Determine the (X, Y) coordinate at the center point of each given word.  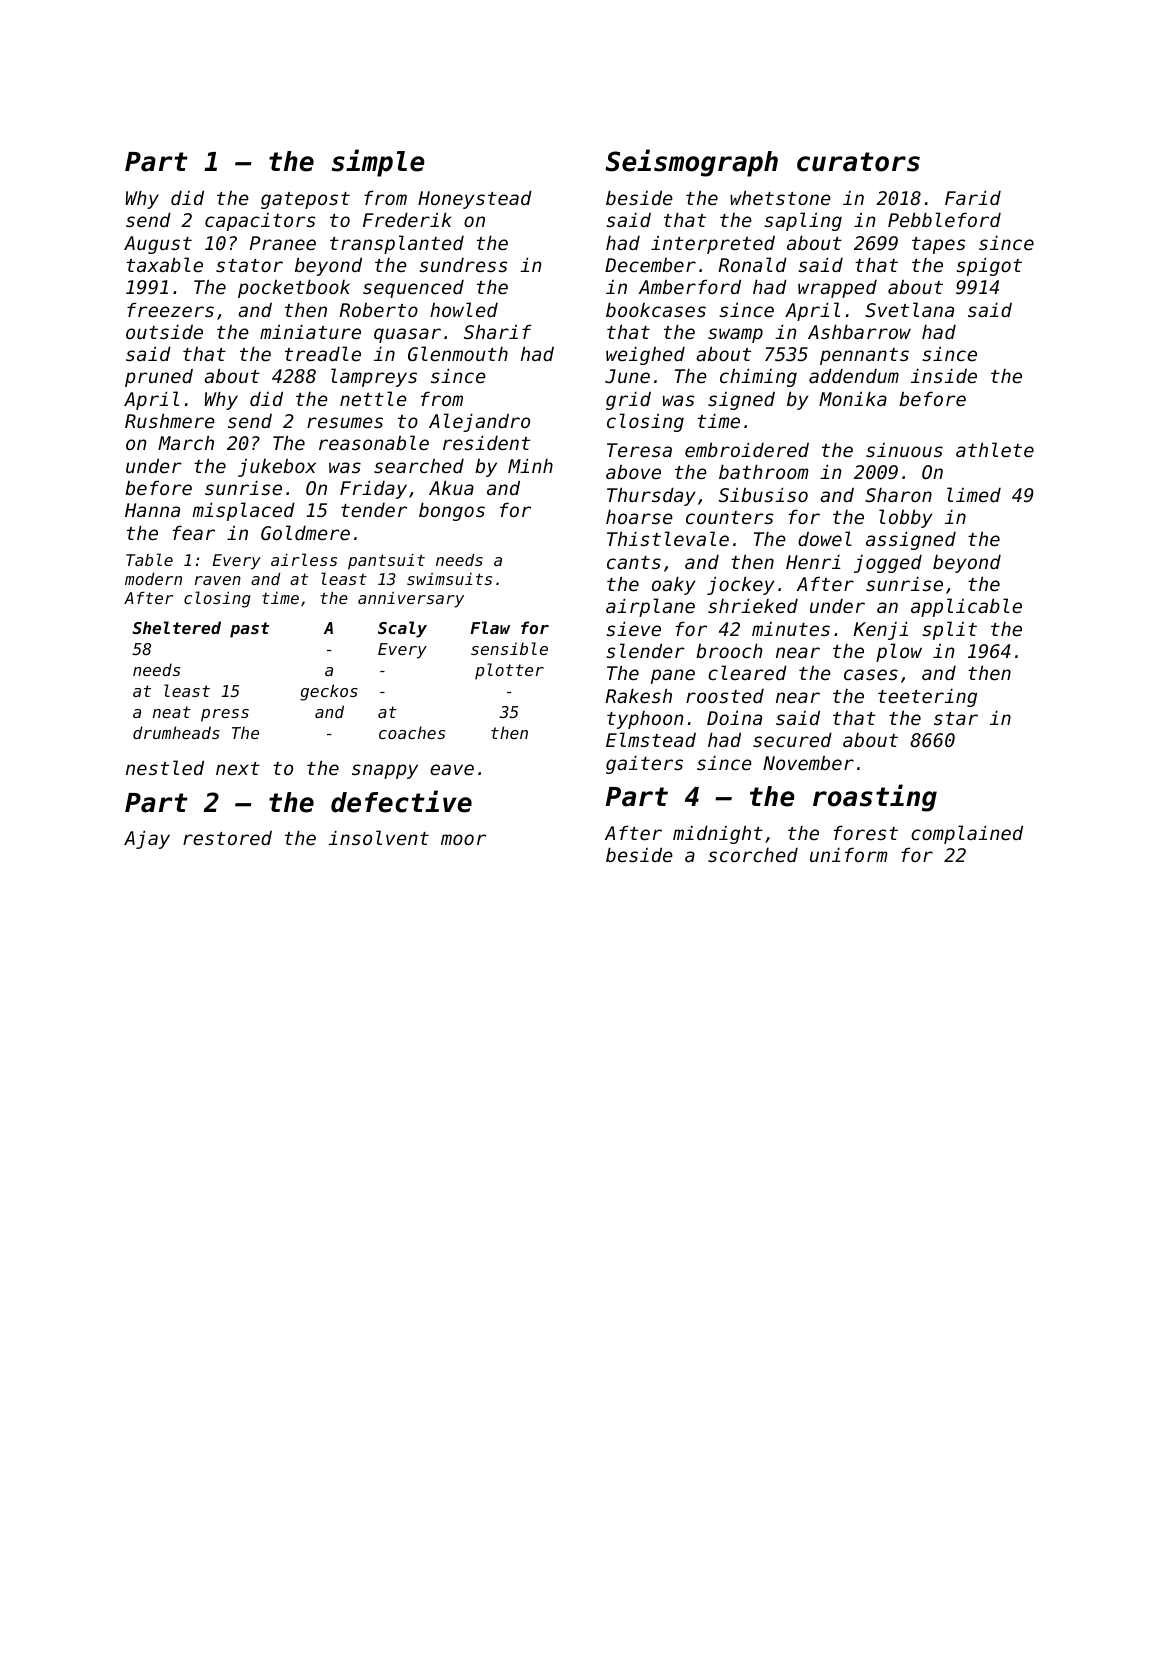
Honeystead (475, 199)
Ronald (752, 264)
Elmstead (651, 739)
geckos (329, 692)
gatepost (305, 200)
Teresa (639, 450)
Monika (853, 398)
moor (463, 839)
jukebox (277, 468)
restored (227, 838)
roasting (875, 798)
